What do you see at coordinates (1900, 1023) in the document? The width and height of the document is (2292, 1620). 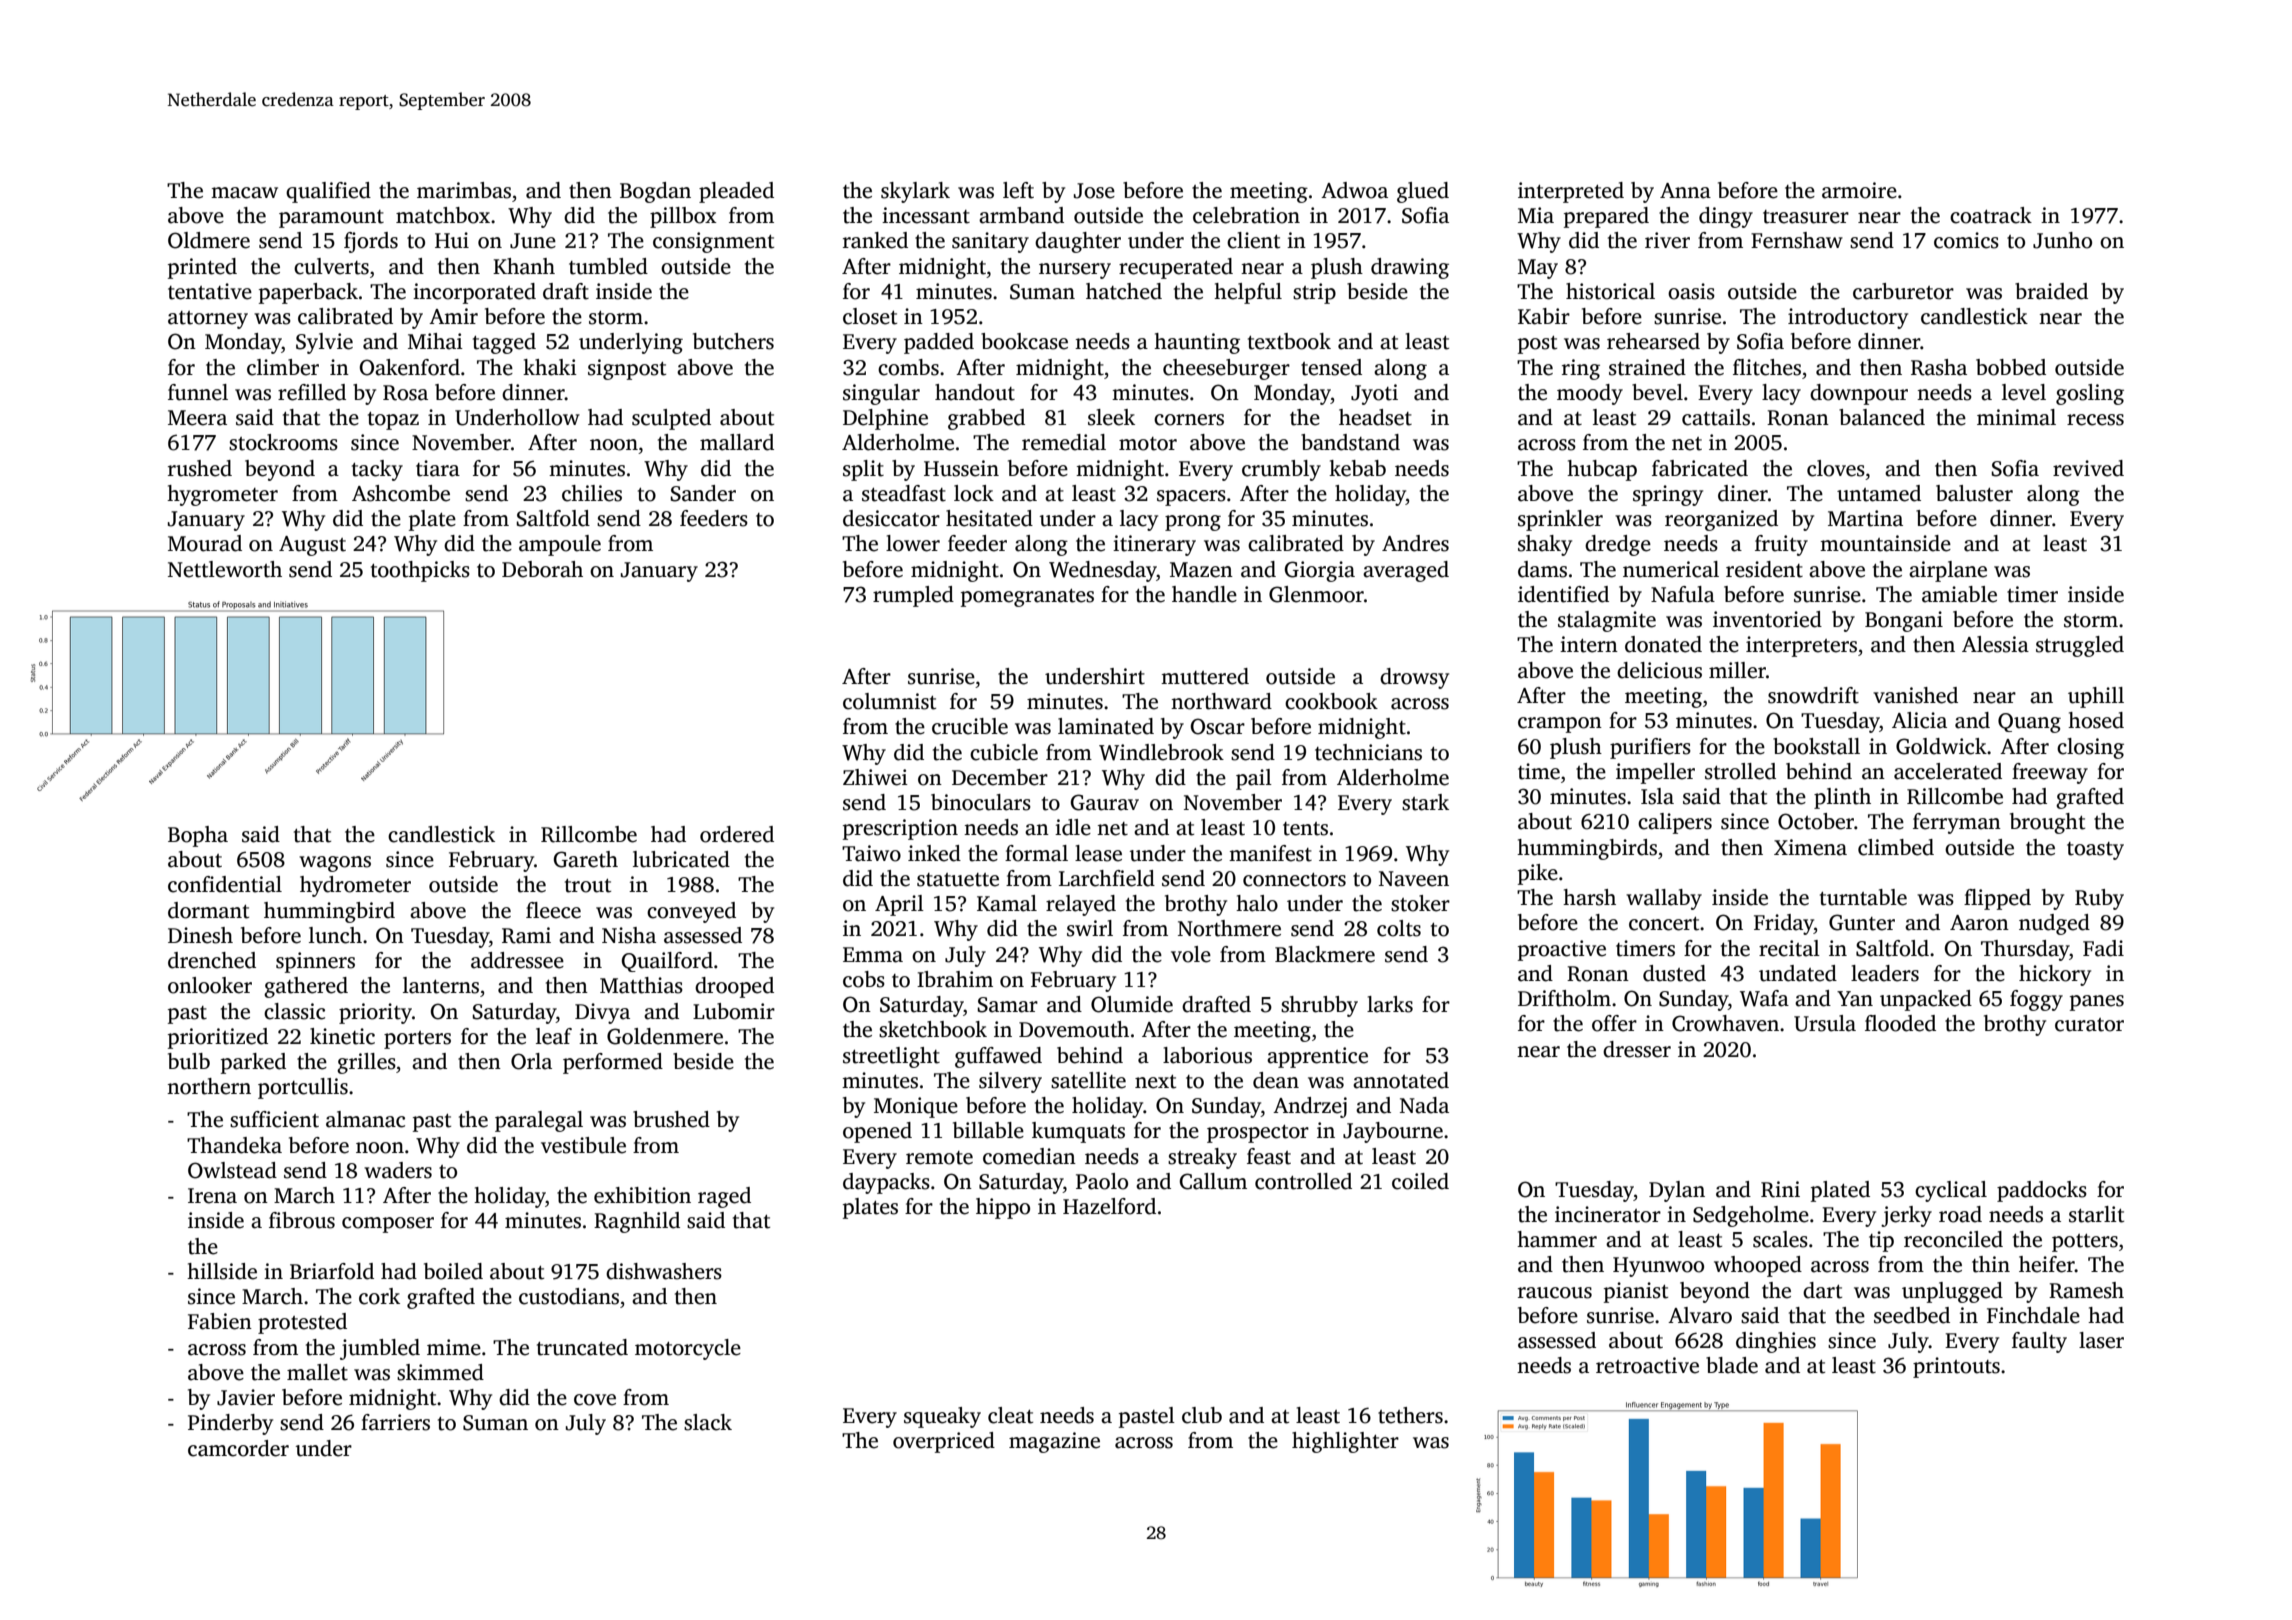 I see `flooded` at bounding box center [1900, 1023].
